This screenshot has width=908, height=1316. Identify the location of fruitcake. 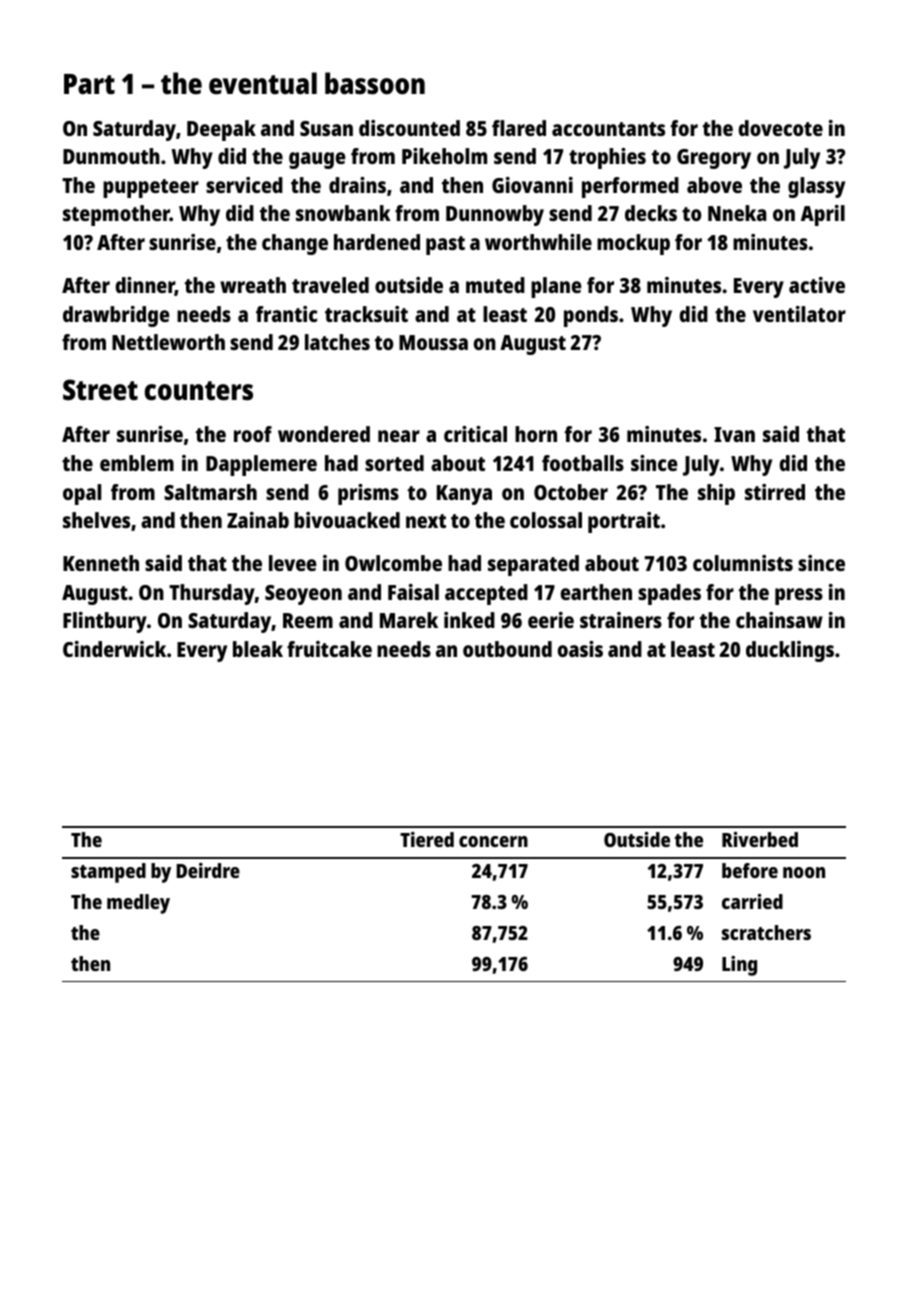
(329, 649).
